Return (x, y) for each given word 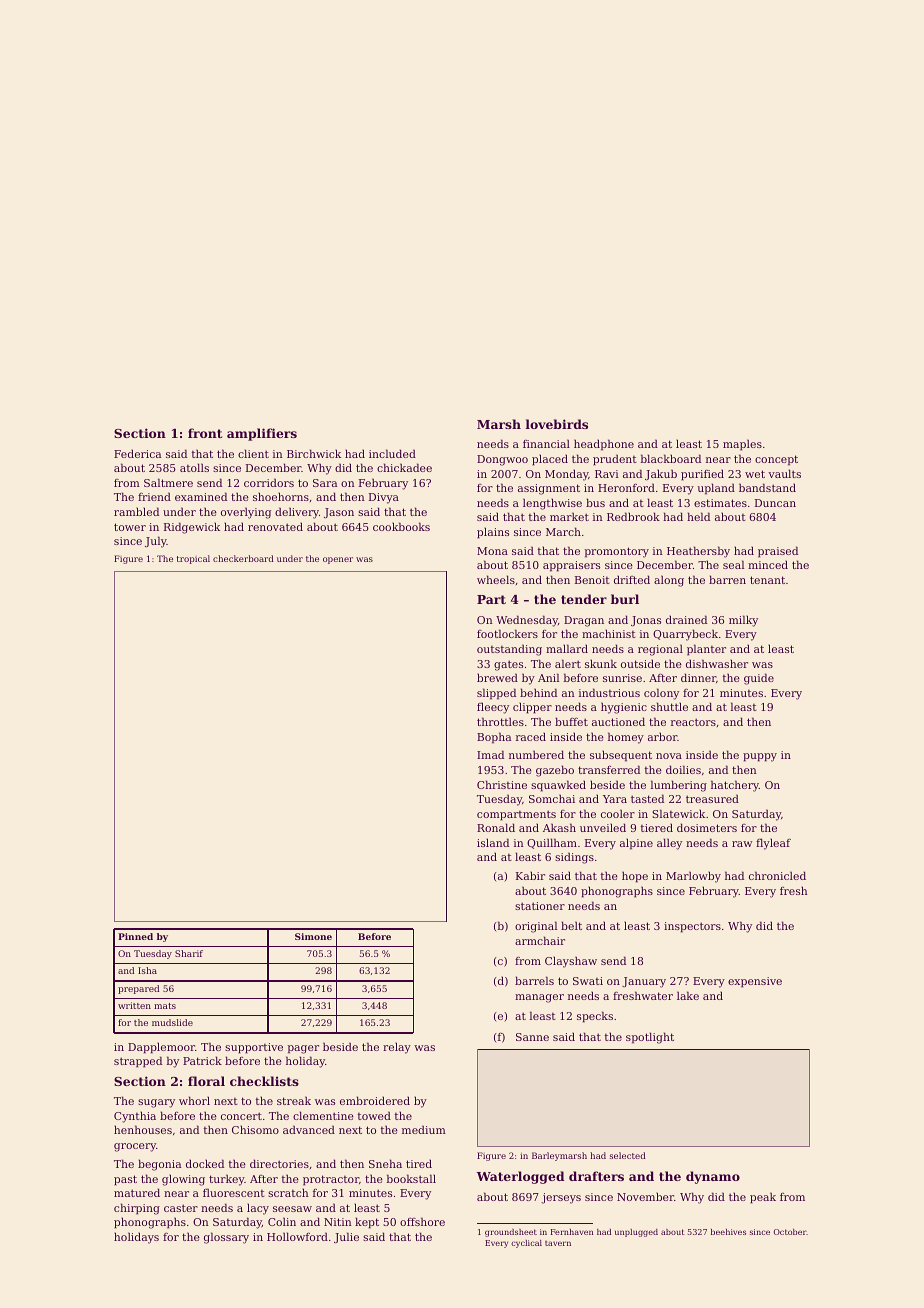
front (205, 433)
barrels (534, 980)
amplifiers (262, 434)
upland (716, 489)
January (644, 982)
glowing (183, 1180)
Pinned (135, 936)
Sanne (532, 1037)
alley (669, 844)
